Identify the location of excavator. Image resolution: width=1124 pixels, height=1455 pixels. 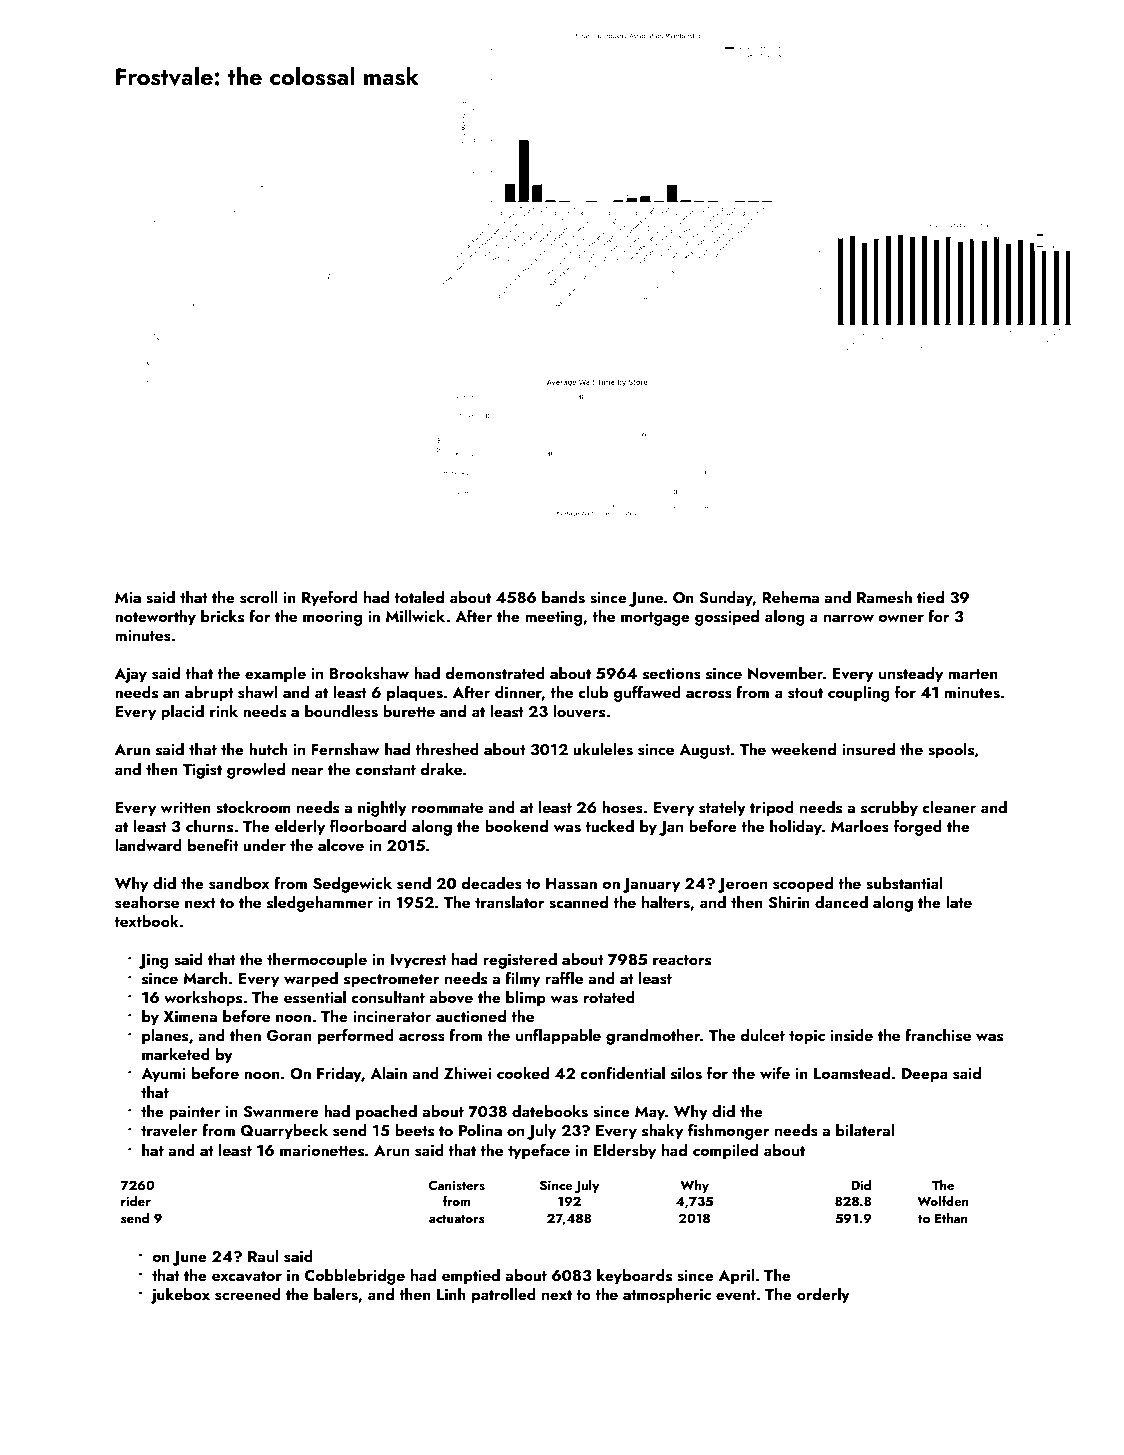
(247, 1276).
